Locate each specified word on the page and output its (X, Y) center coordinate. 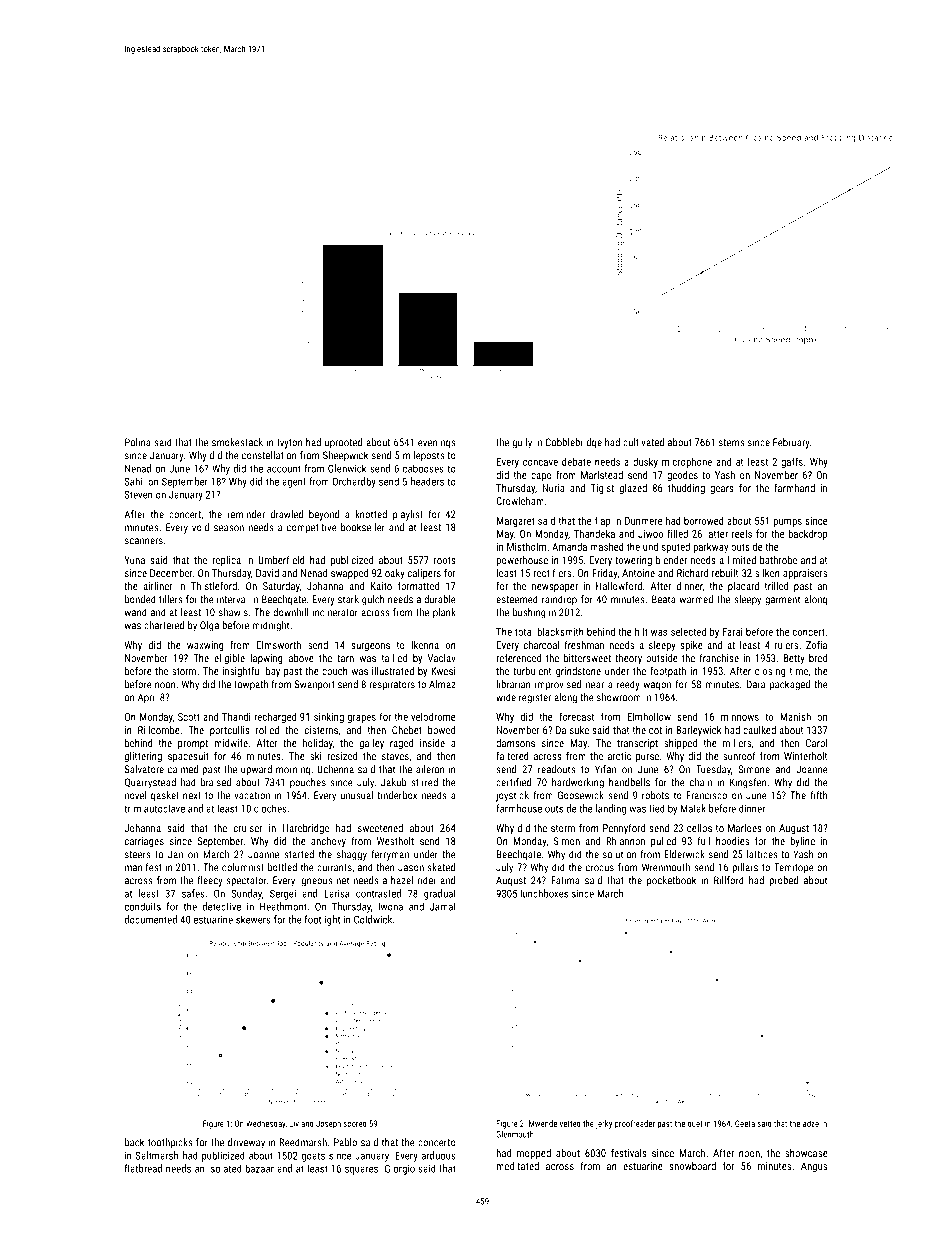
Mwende (543, 1123)
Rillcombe (159, 730)
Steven (139, 494)
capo (541, 477)
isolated (225, 1168)
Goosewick (581, 795)
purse (647, 758)
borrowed (704, 521)
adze (811, 1123)
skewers (253, 919)
